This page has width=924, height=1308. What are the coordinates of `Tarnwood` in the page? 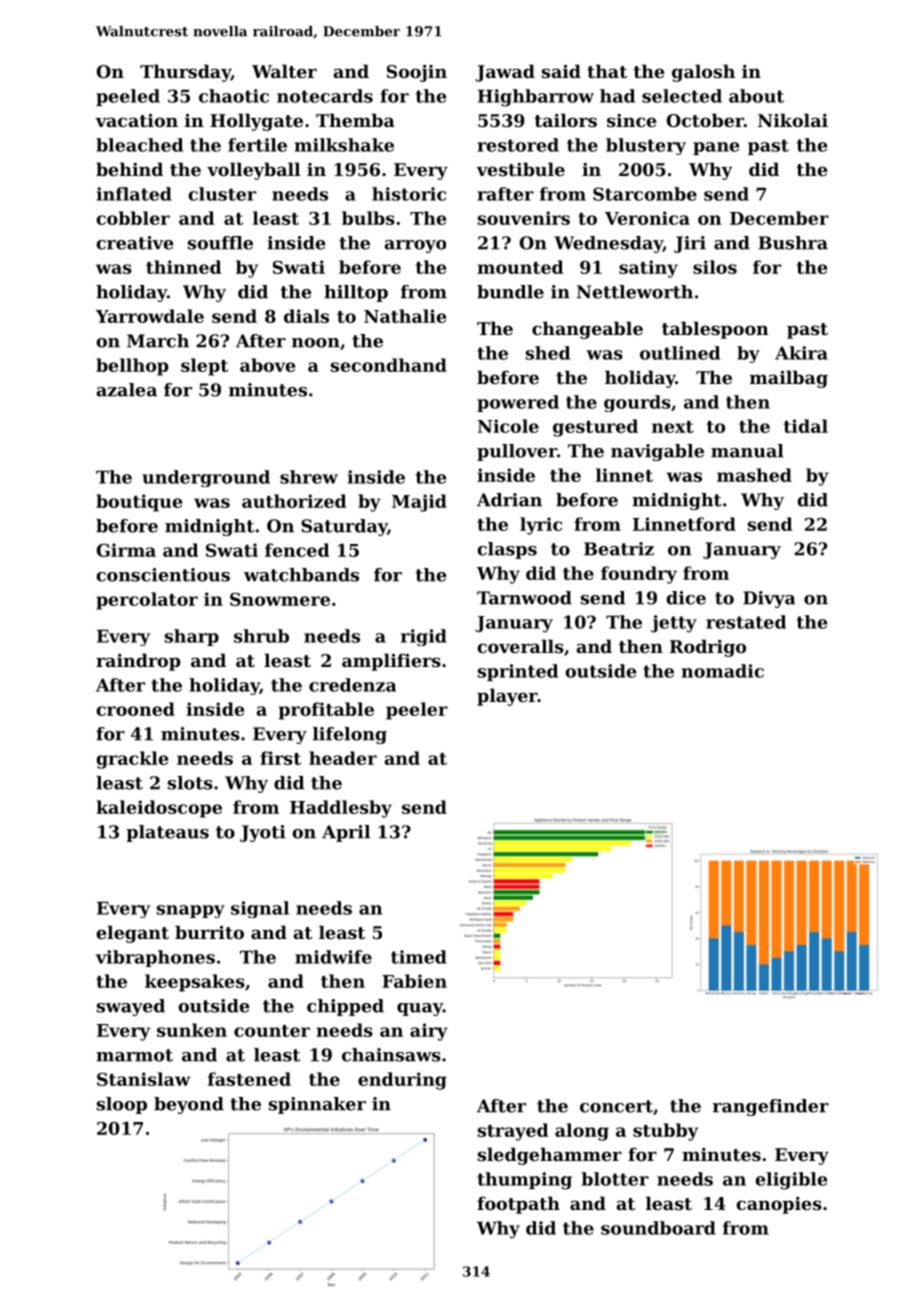 It's located at (524, 598).
